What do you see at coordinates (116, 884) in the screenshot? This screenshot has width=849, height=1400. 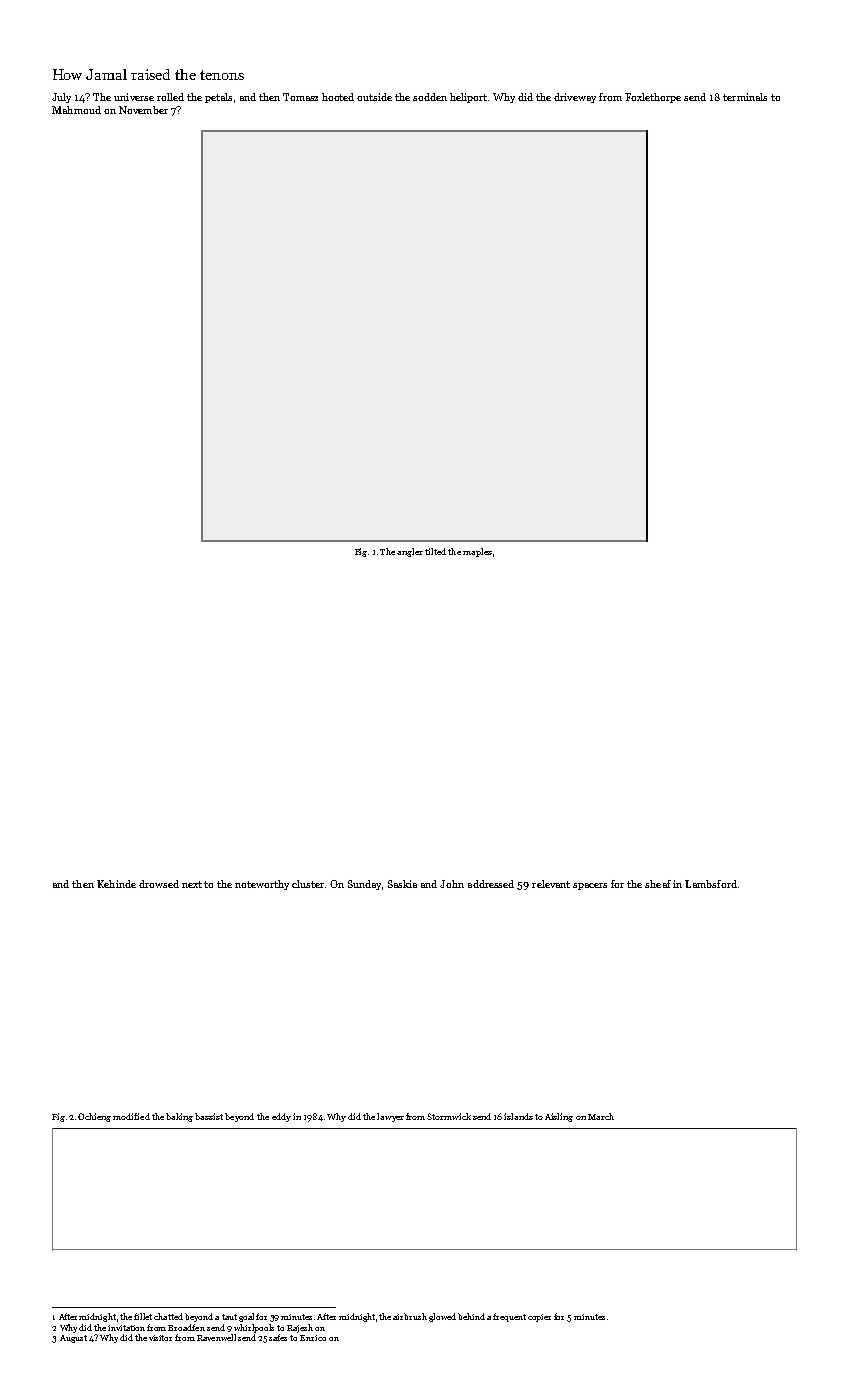 I see `Kehinde` at bounding box center [116, 884].
